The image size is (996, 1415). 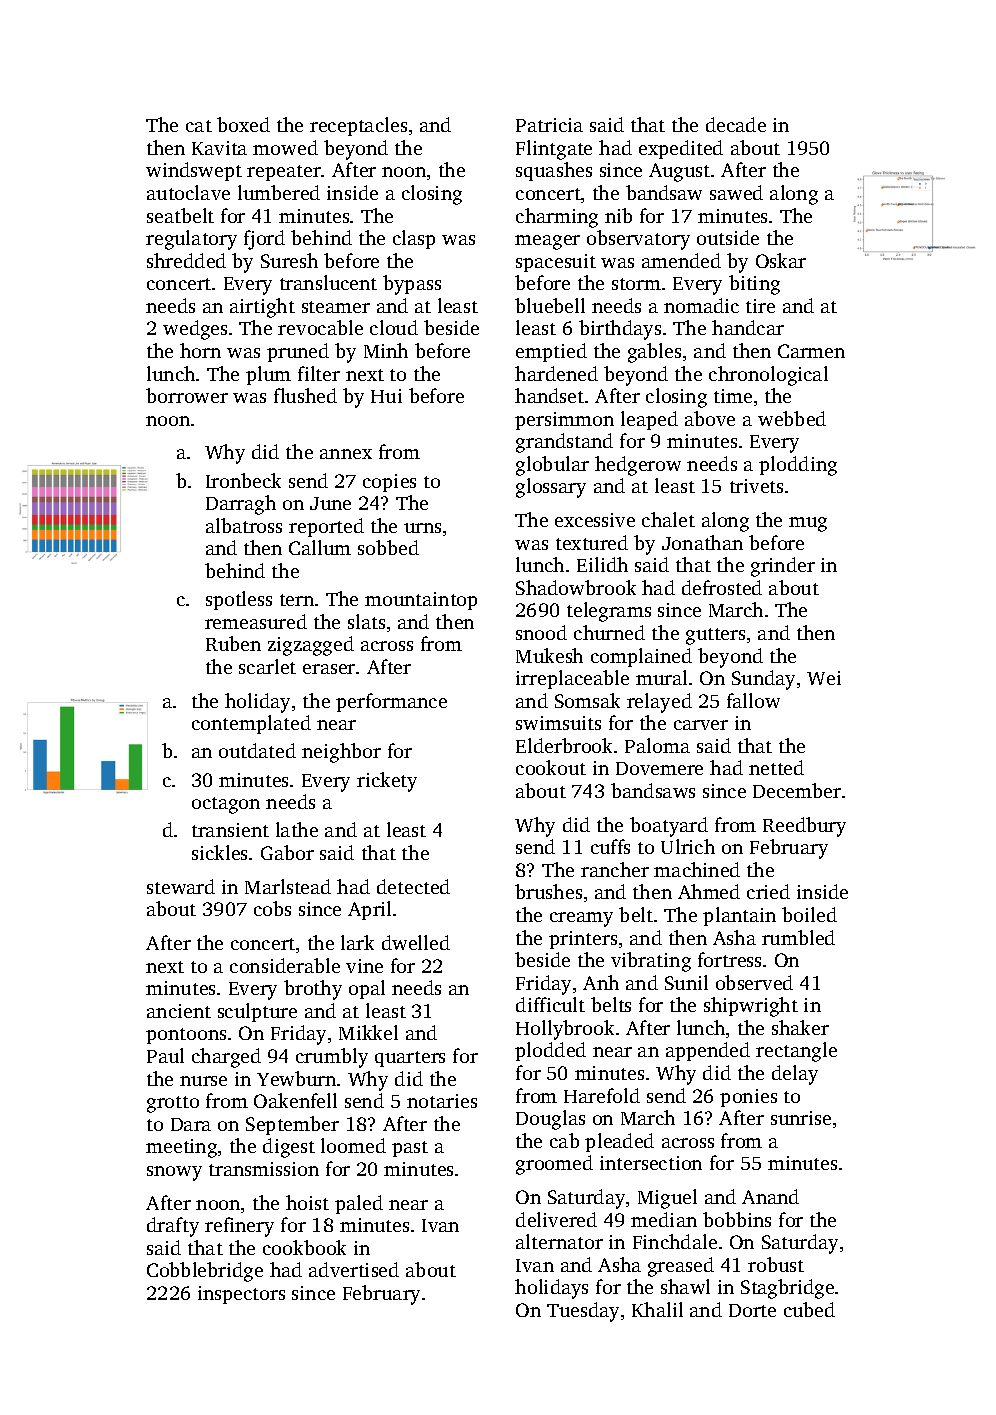 What do you see at coordinates (267, 666) in the image?
I see `scarlet` at bounding box center [267, 666].
